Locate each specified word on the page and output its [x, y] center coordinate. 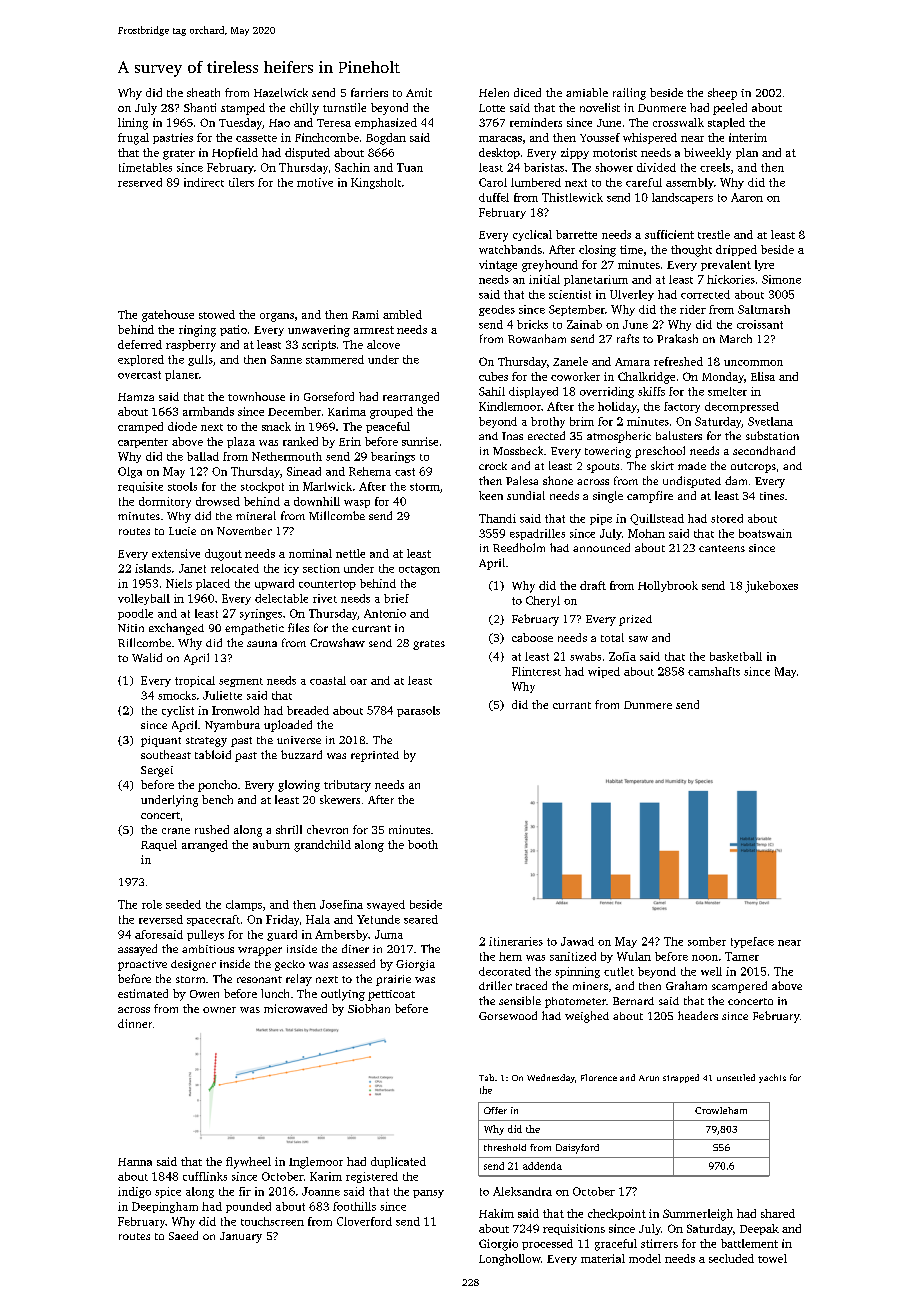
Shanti [200, 107]
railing [629, 94]
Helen [494, 92]
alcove [383, 344]
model [645, 1258]
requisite [140, 487]
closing [597, 251]
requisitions [574, 1229]
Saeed [183, 1235]
